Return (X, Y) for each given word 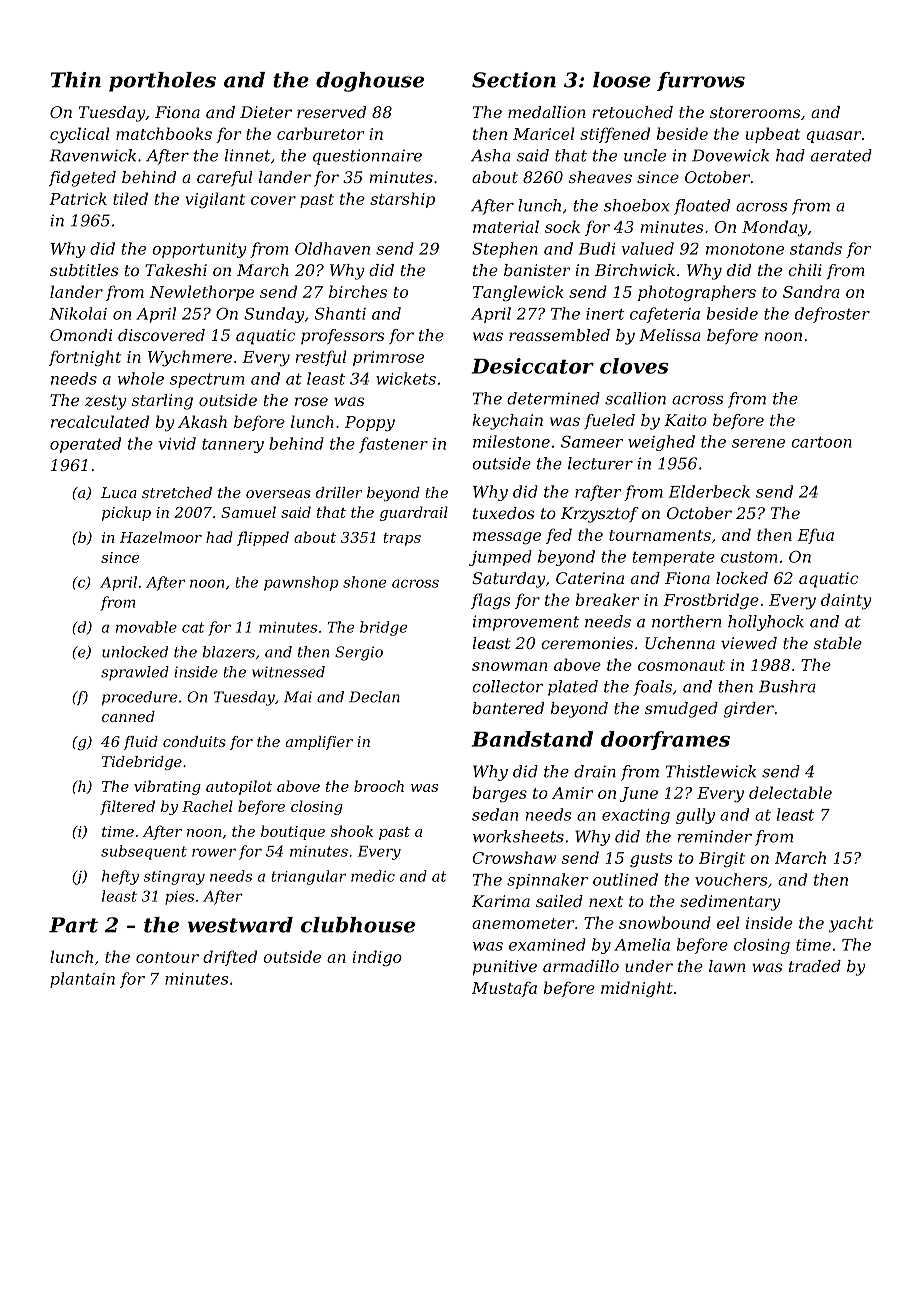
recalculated (100, 421)
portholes (162, 82)
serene (758, 443)
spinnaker (547, 881)
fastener (393, 445)
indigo (377, 958)
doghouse (370, 82)
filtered (127, 807)
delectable (790, 792)
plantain (82, 980)
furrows (701, 81)
